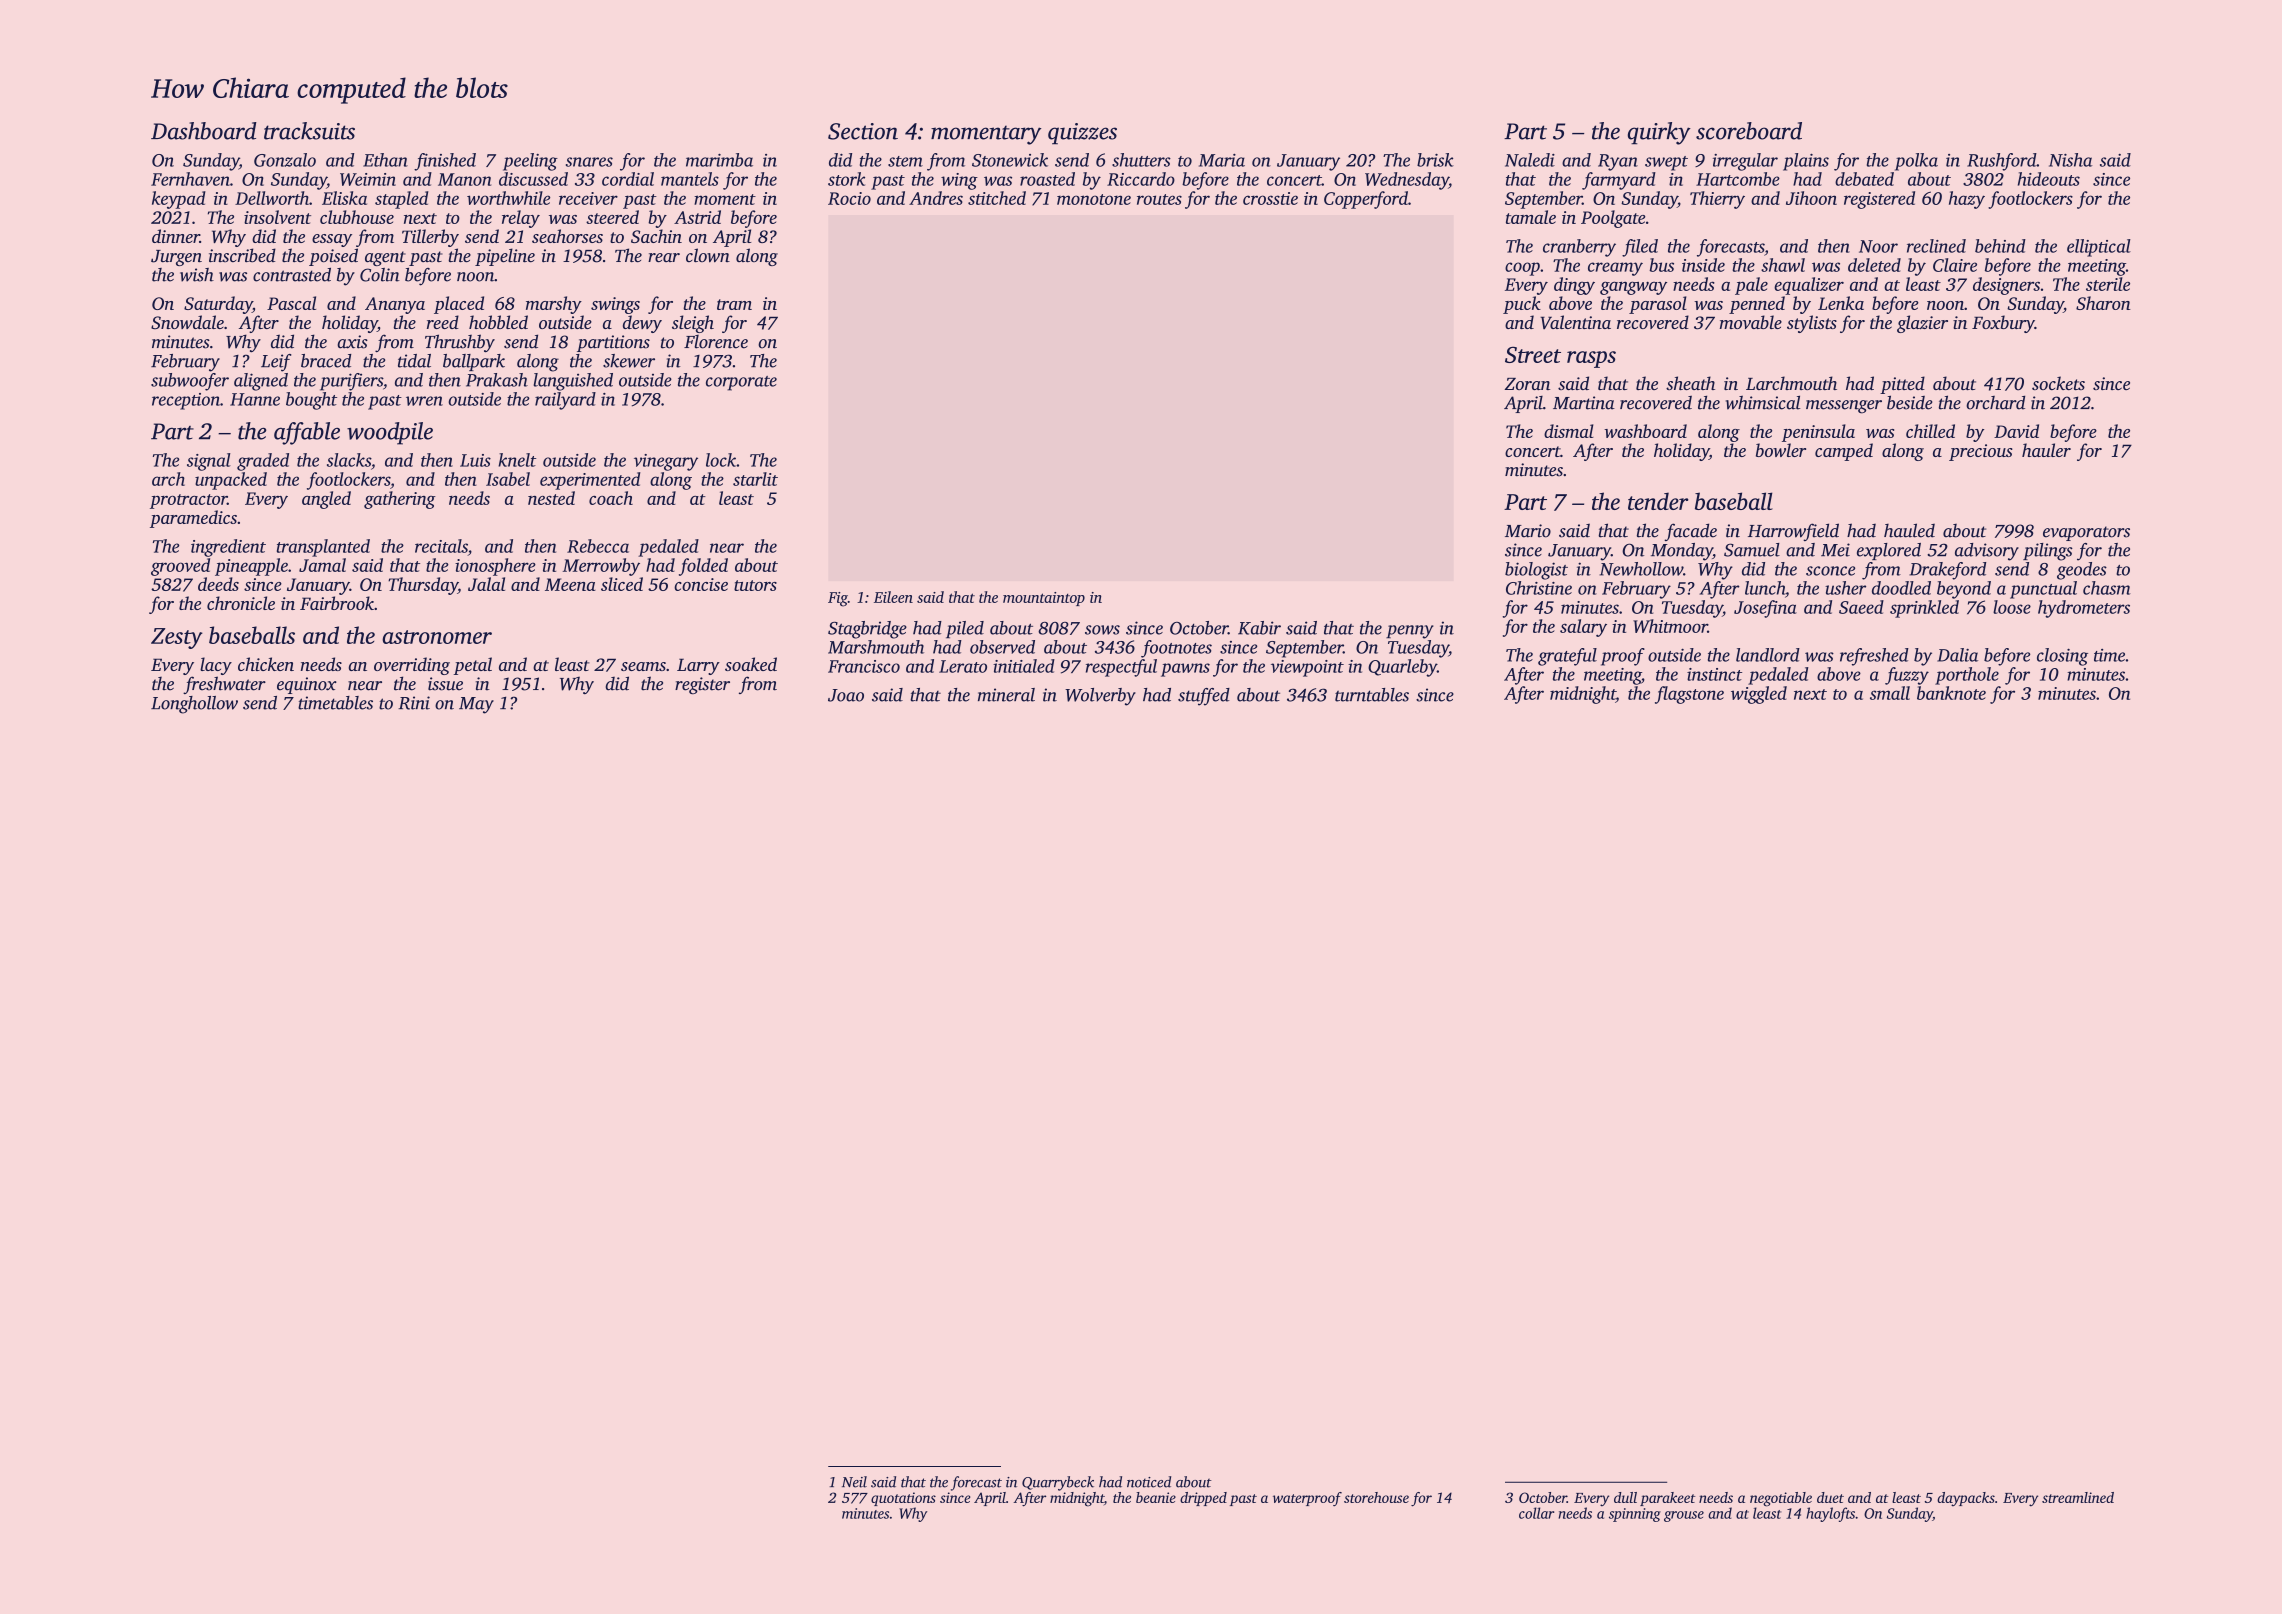 Image resolution: width=2282 pixels, height=1614 pixels. I want to click on streamlined, so click(2078, 1497).
